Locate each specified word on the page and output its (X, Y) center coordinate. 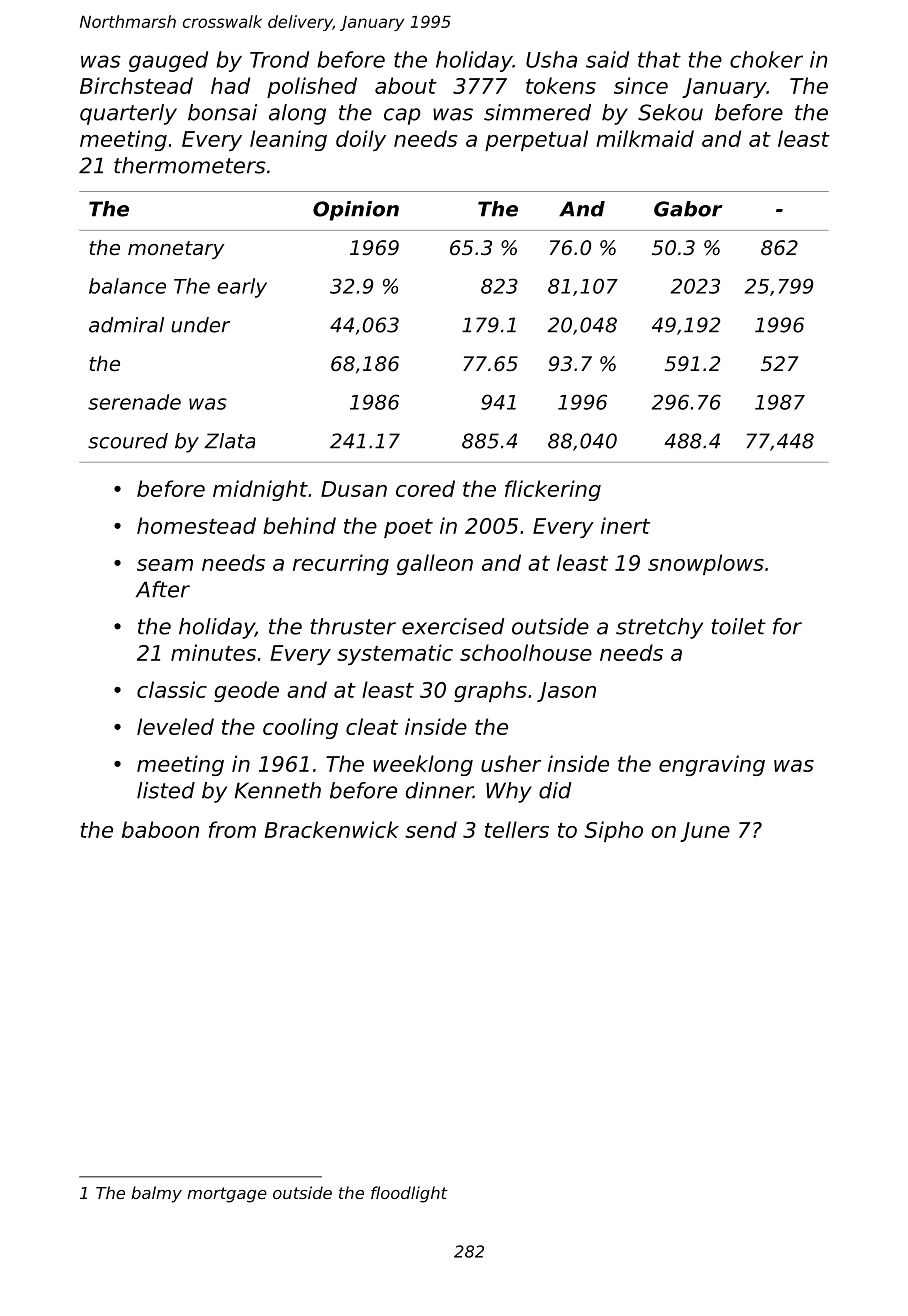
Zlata (229, 441)
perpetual (536, 140)
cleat (372, 726)
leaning (288, 140)
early (242, 288)
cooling (300, 728)
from (232, 829)
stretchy (659, 628)
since (641, 85)
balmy (156, 1194)
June (705, 832)
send (431, 829)
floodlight (409, 1194)
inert (625, 525)
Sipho (613, 831)
